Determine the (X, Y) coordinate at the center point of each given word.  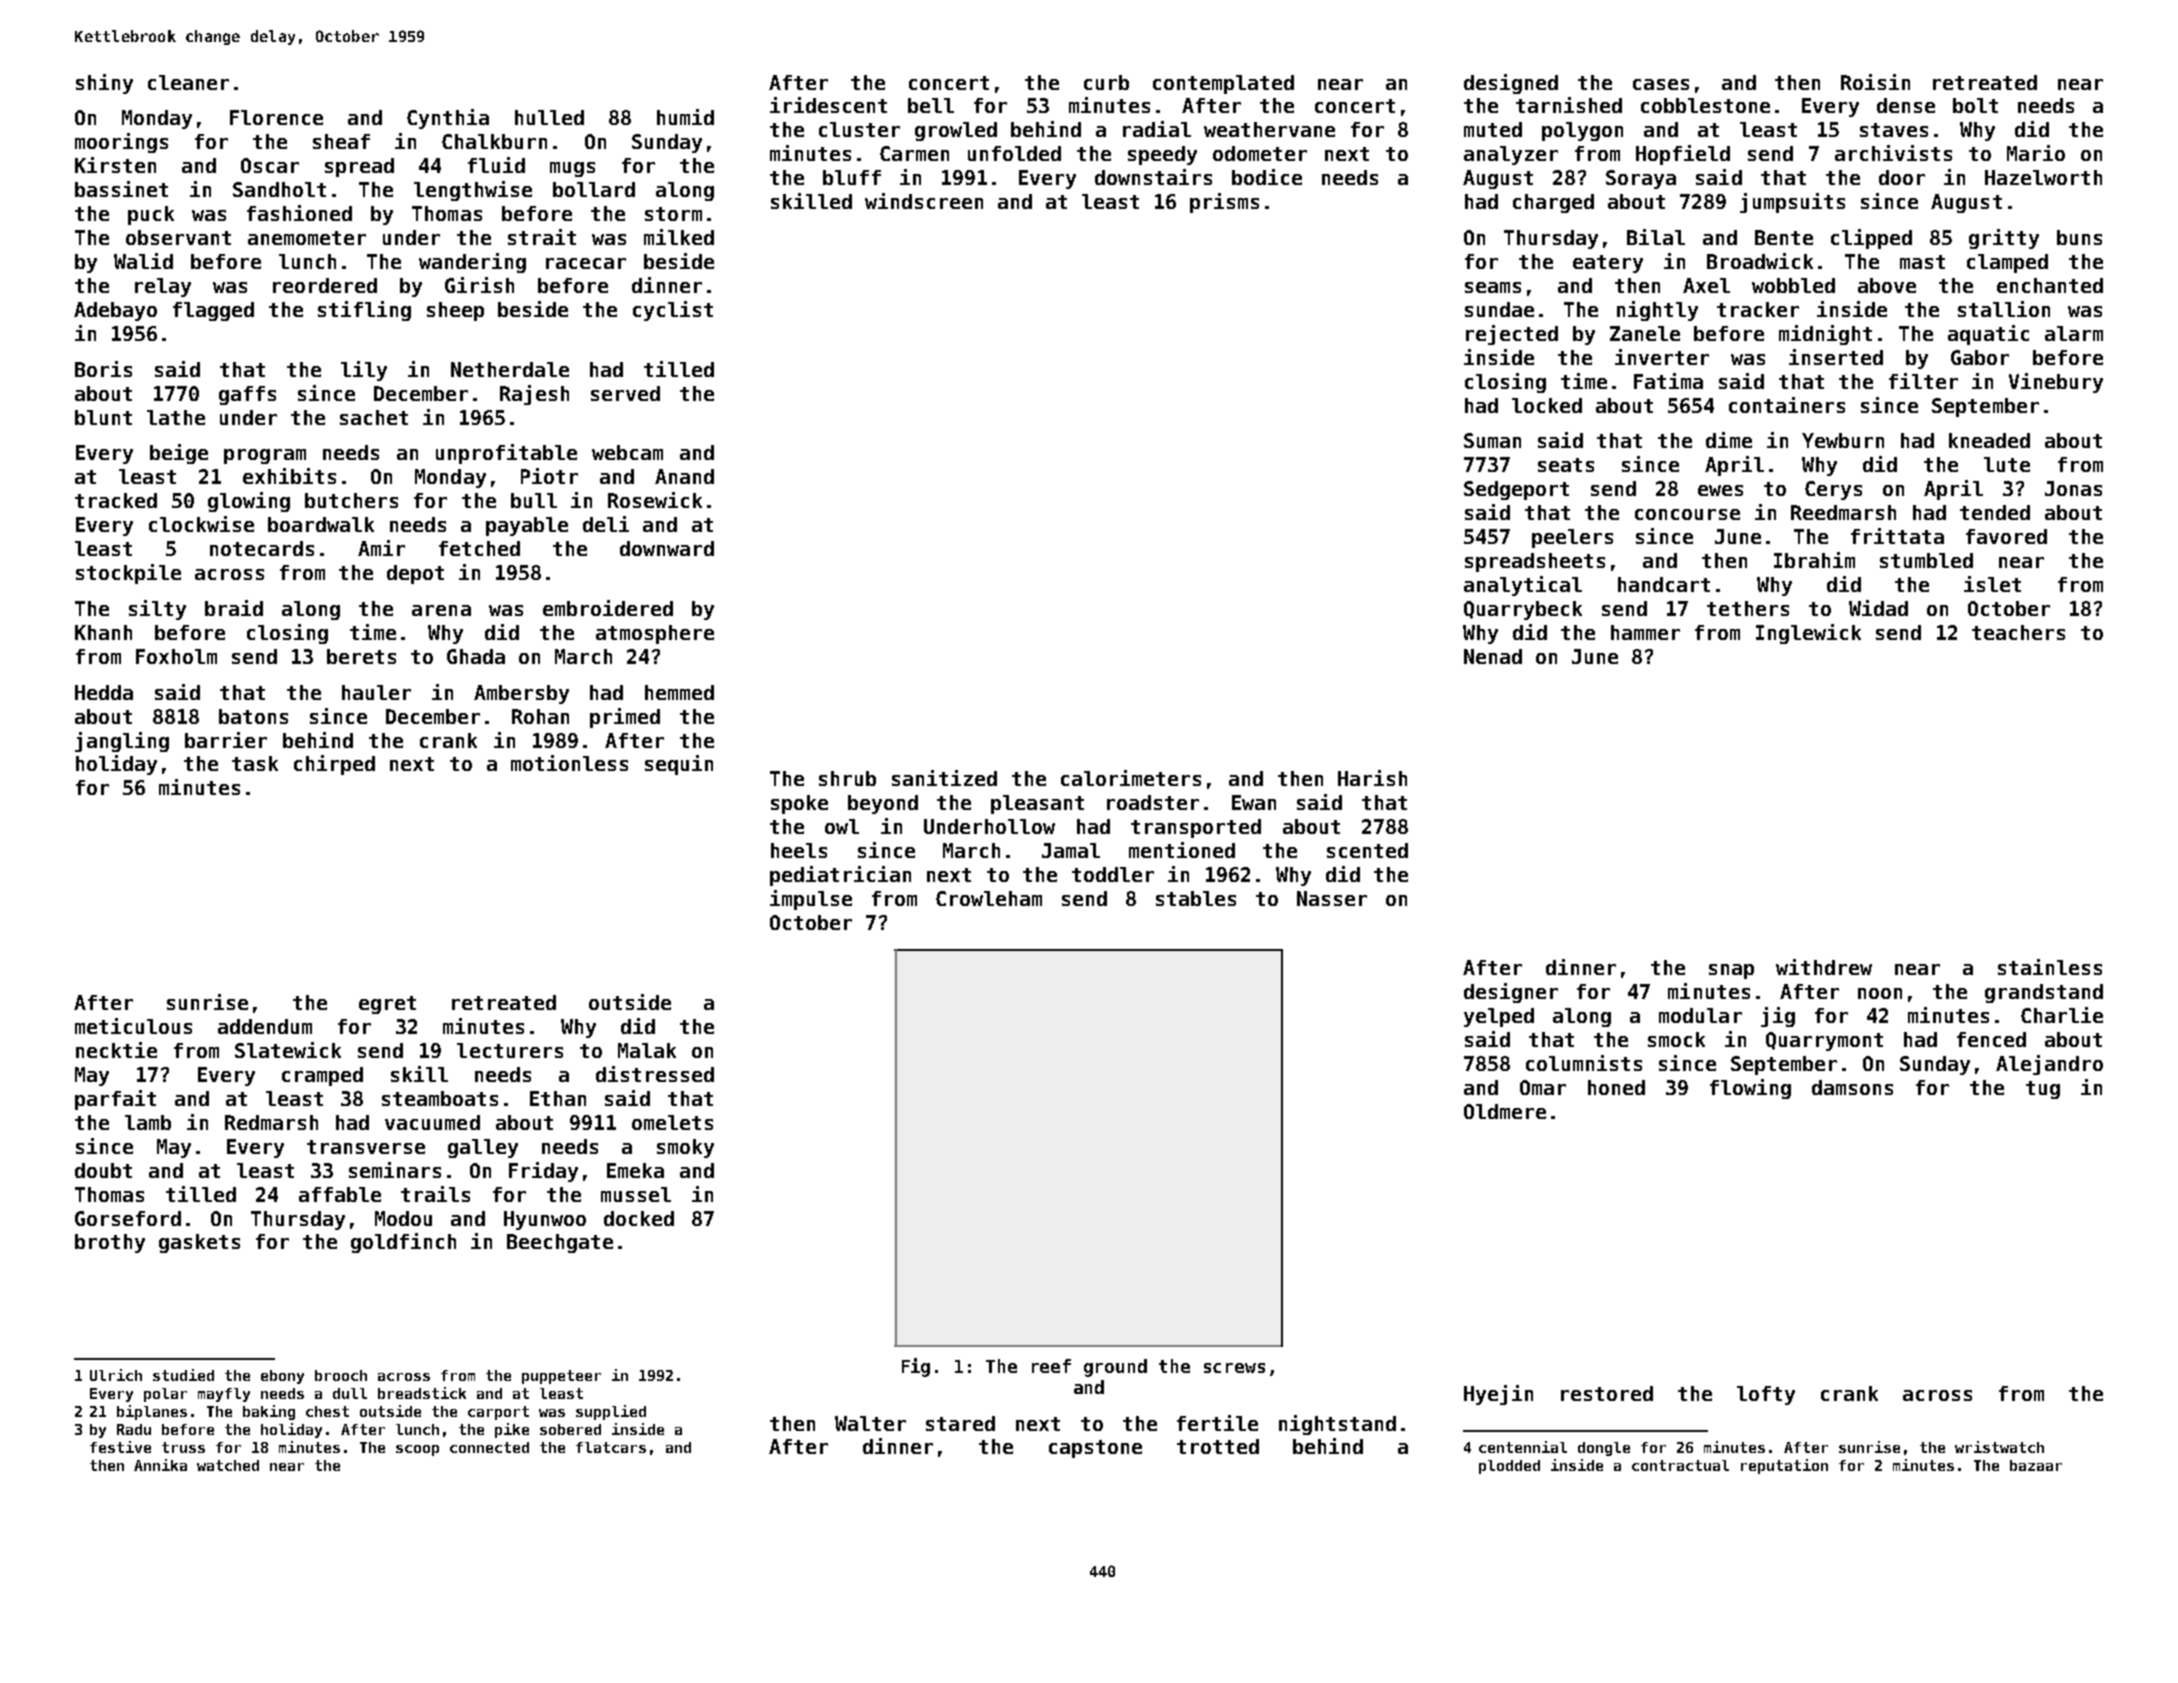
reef (1051, 1366)
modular (1700, 1015)
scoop (417, 1450)
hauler (376, 692)
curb (1106, 82)
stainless (2050, 967)
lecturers (510, 1050)
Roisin (1875, 82)
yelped (1499, 1017)
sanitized (944, 778)
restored (1607, 1393)
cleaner (188, 82)
